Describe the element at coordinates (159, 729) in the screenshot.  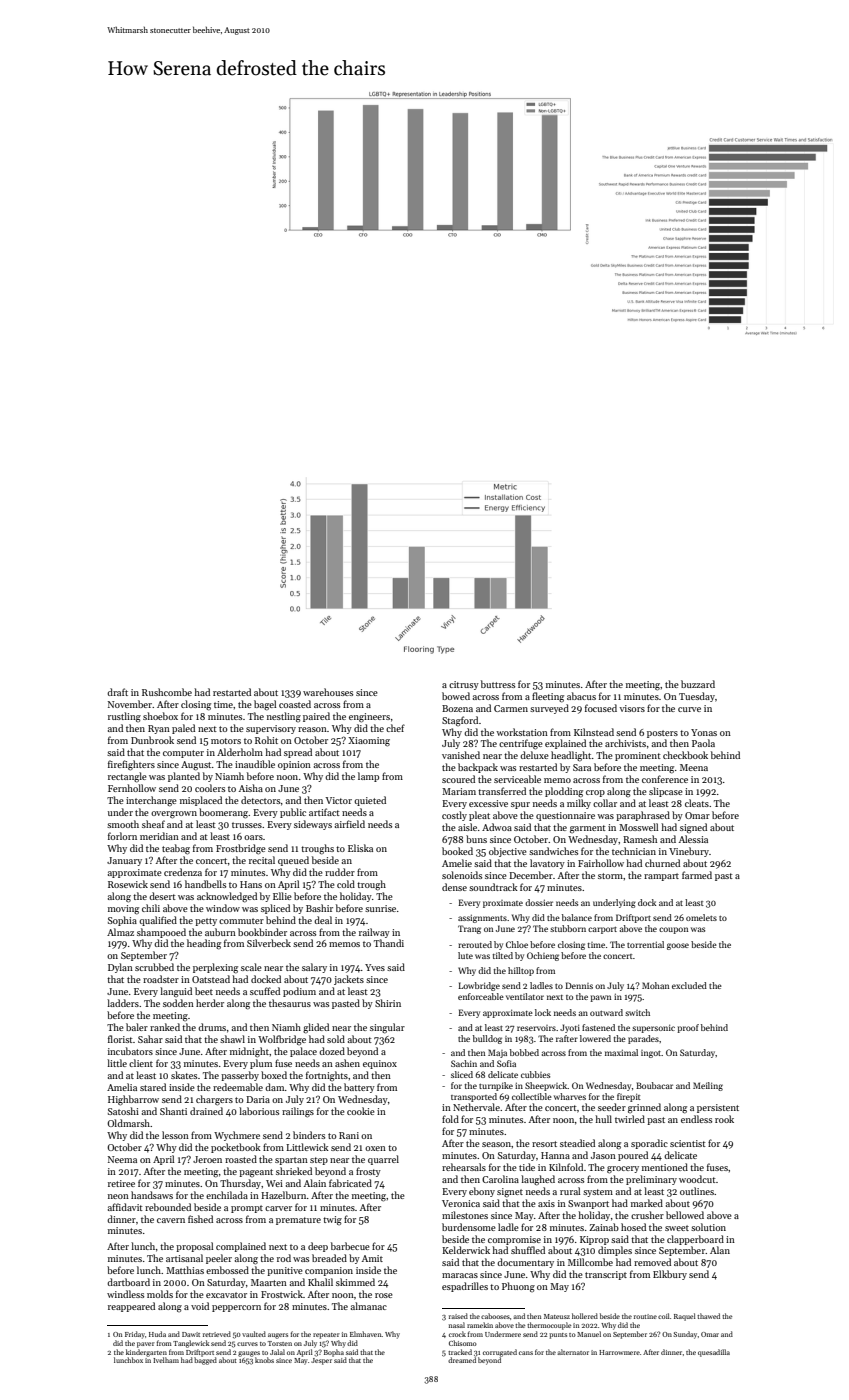
I see `Ryan` at that location.
